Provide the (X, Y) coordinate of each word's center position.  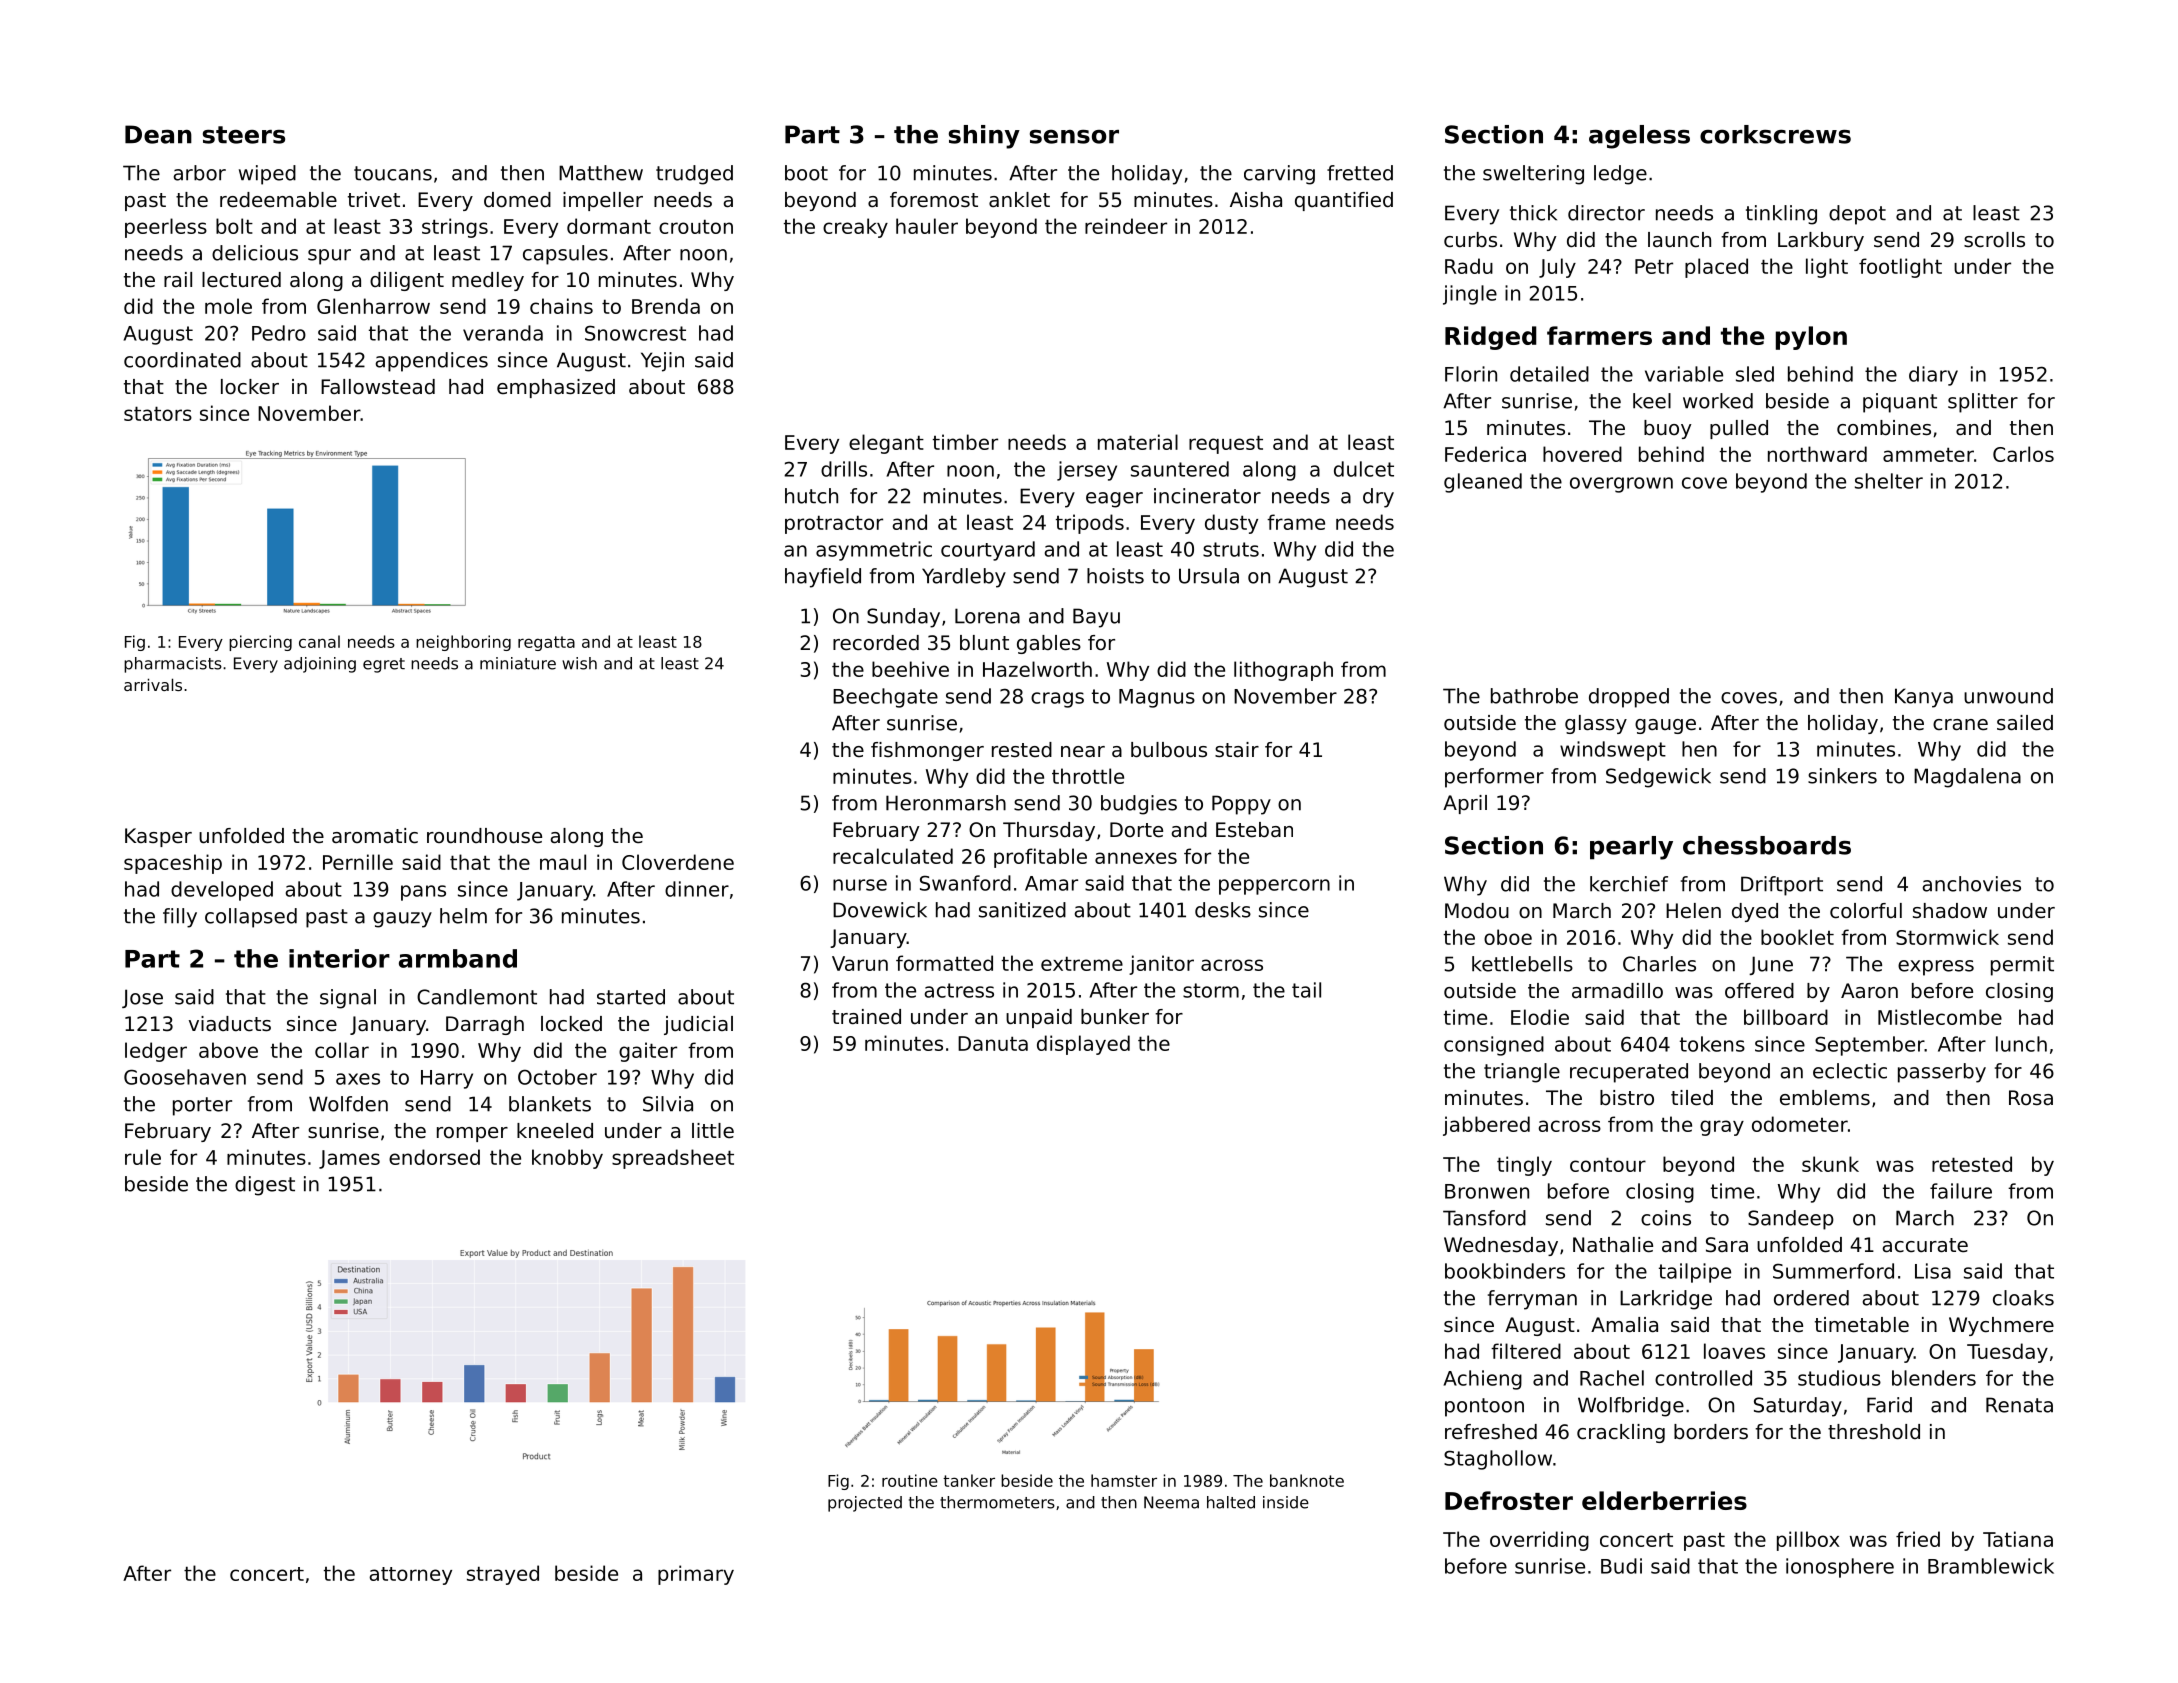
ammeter (1928, 454)
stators (158, 413)
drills (844, 469)
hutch (811, 496)
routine (910, 1480)
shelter (1889, 481)
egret (384, 665)
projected (865, 1504)
